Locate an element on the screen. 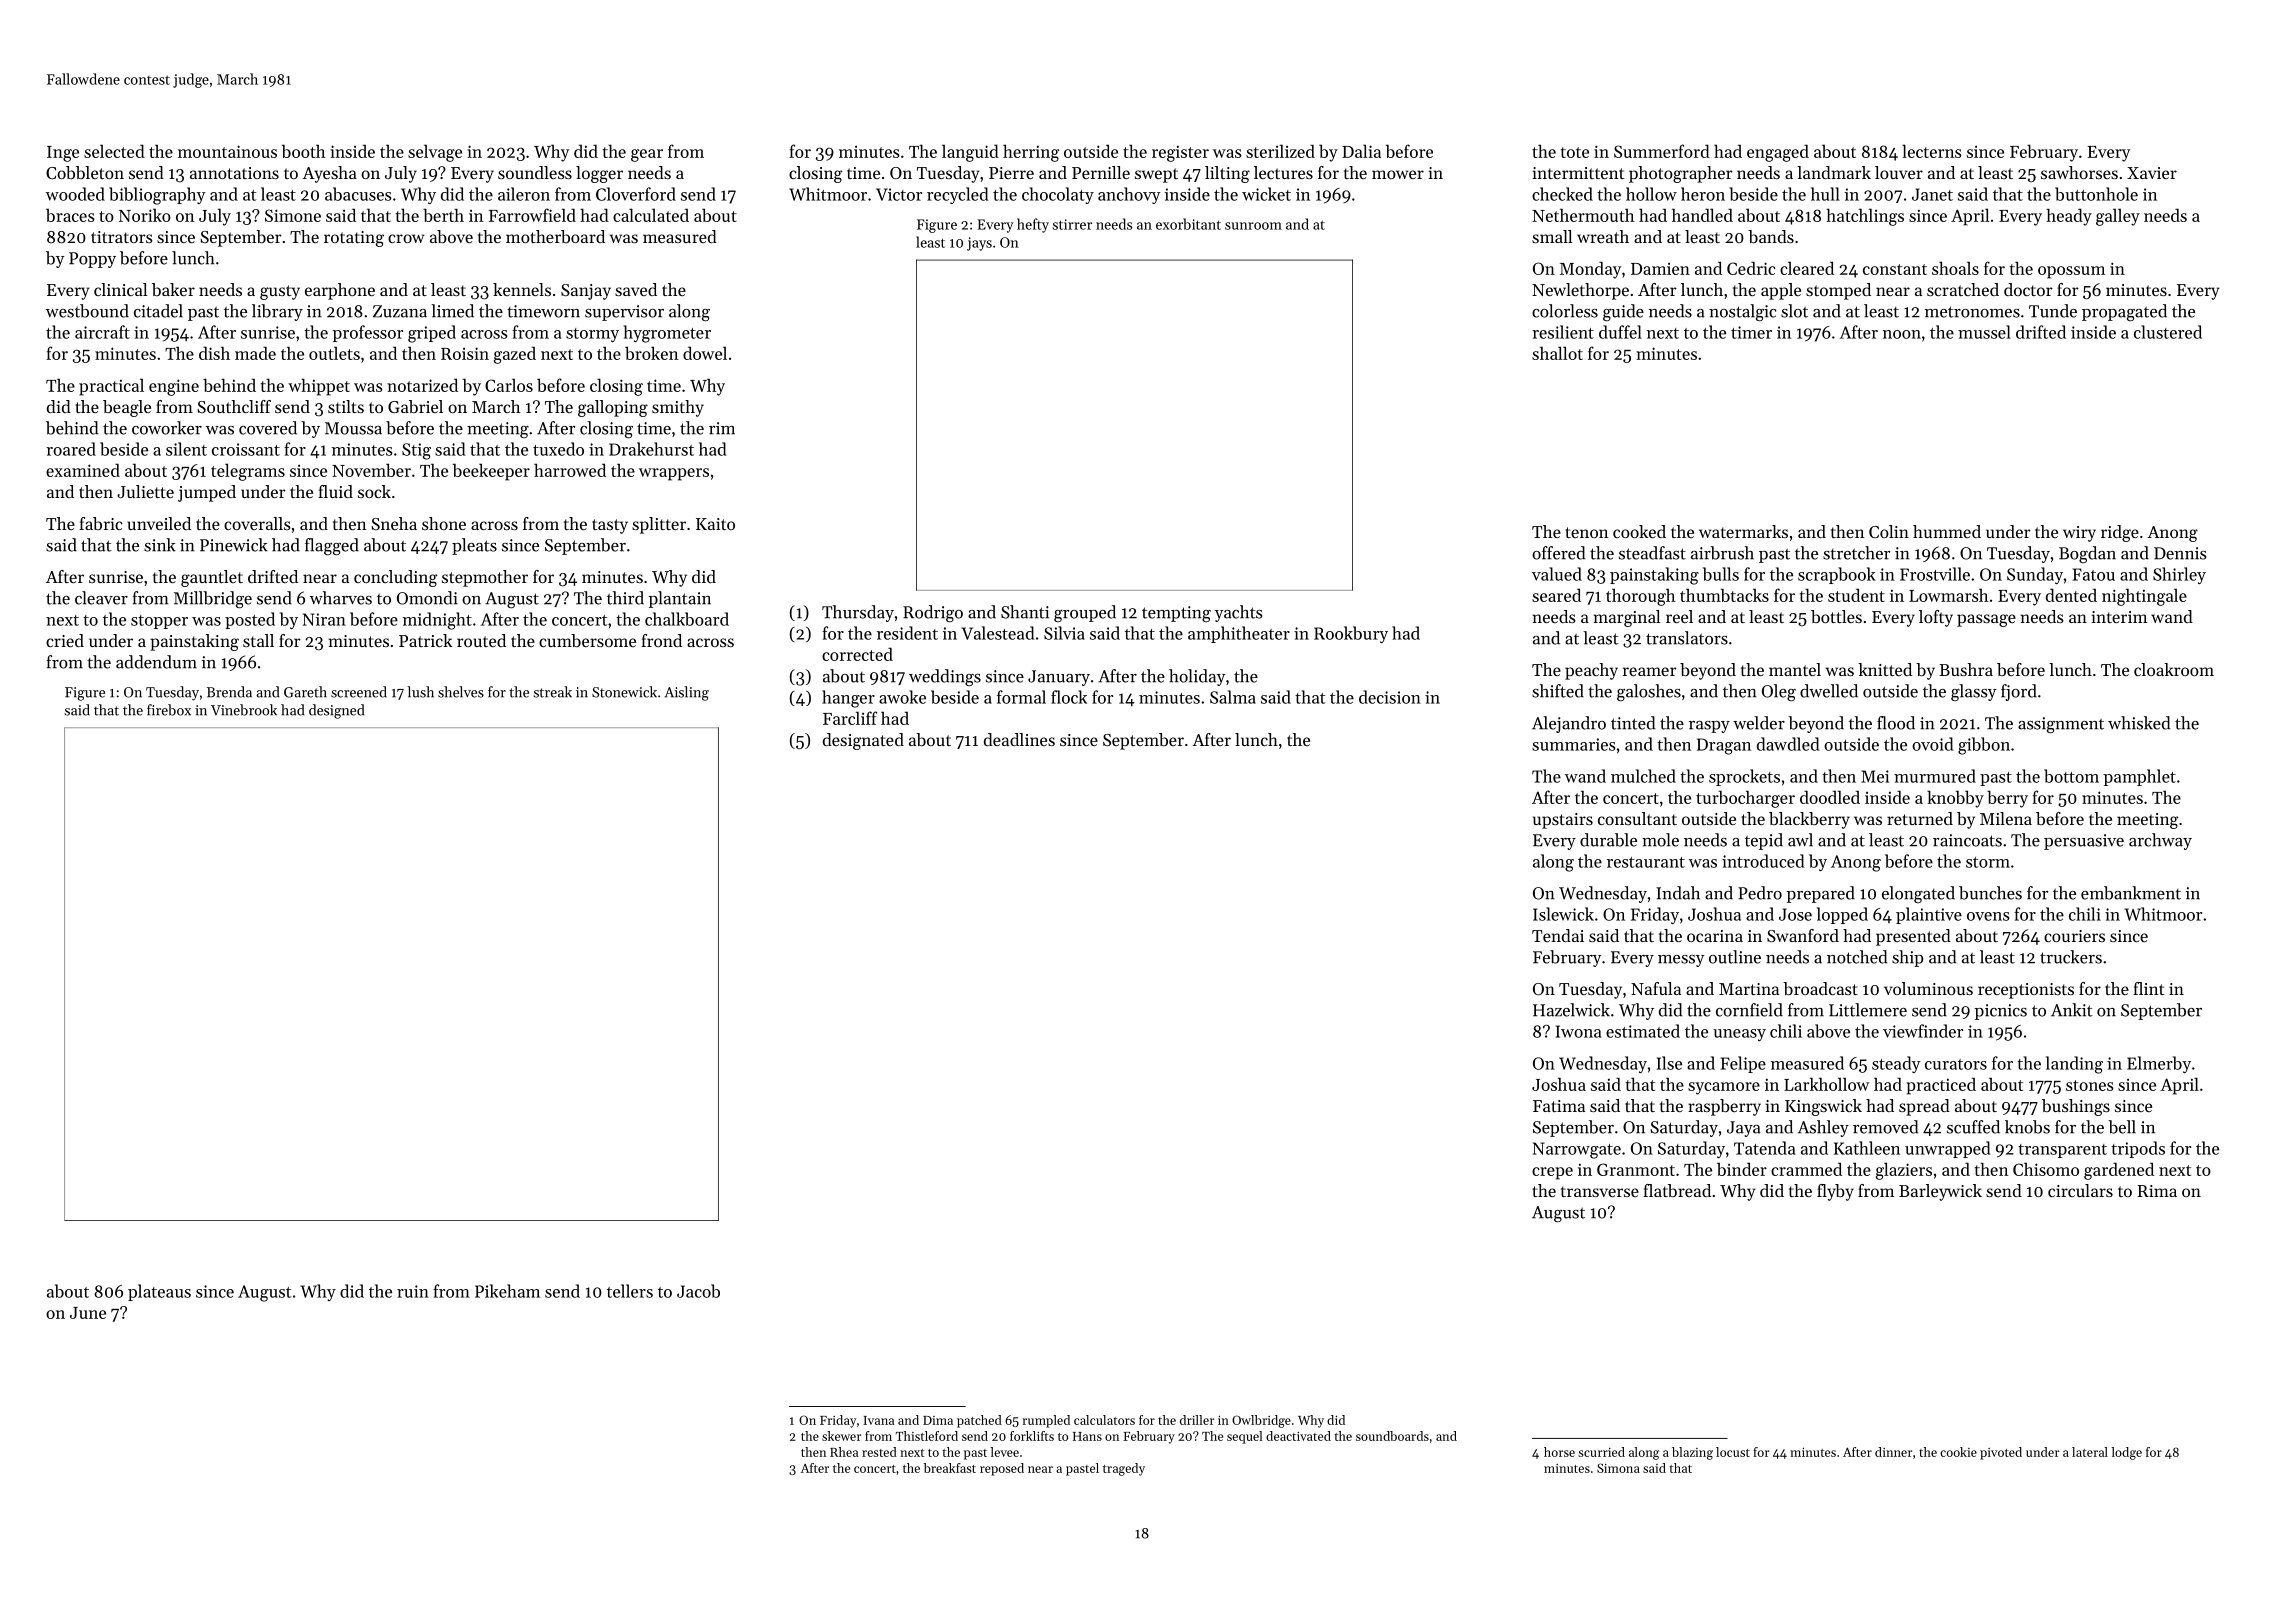  watermarks is located at coordinates (1743, 531).
